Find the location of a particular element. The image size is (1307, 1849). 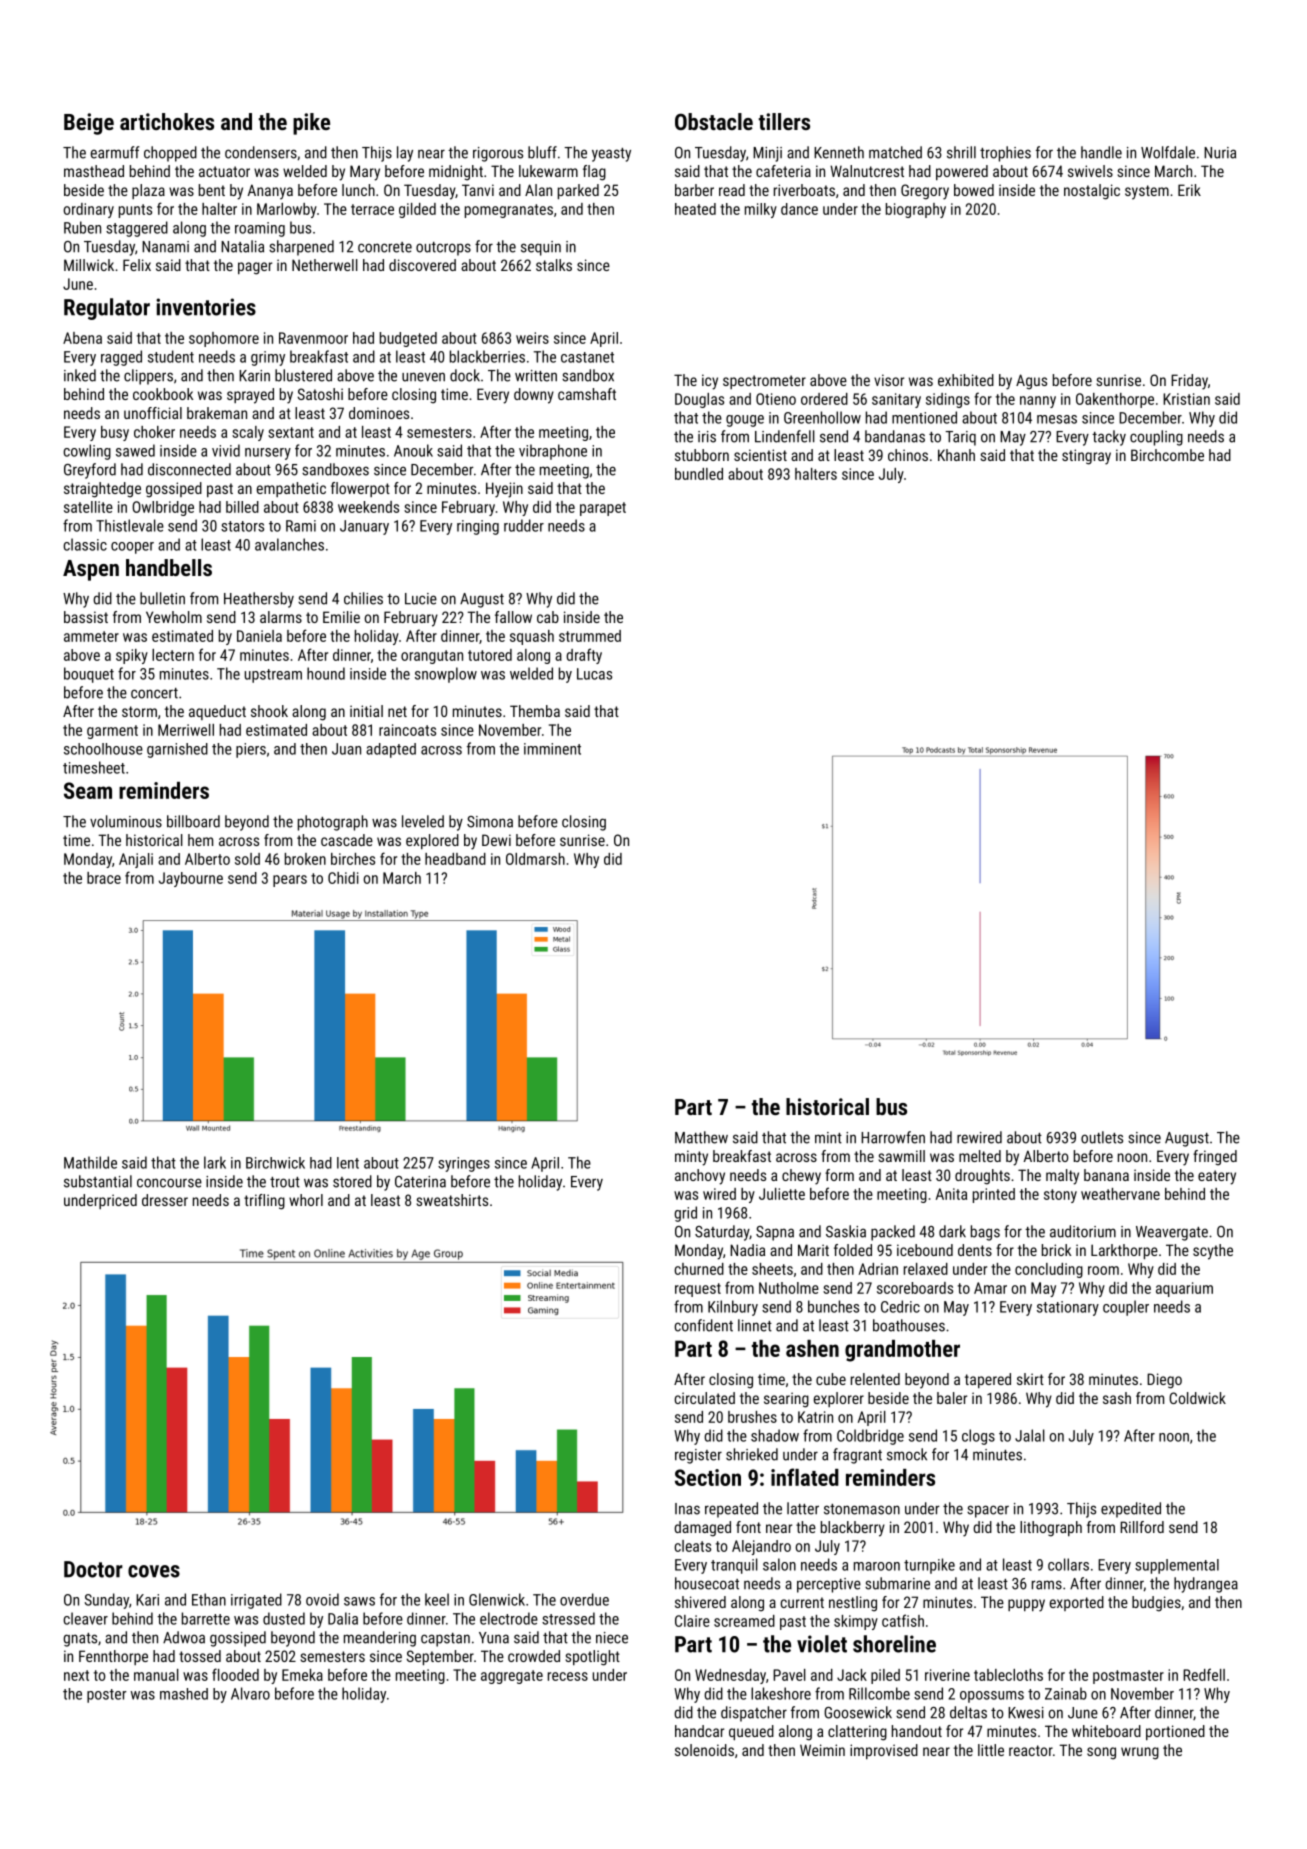

pears is located at coordinates (290, 881).
